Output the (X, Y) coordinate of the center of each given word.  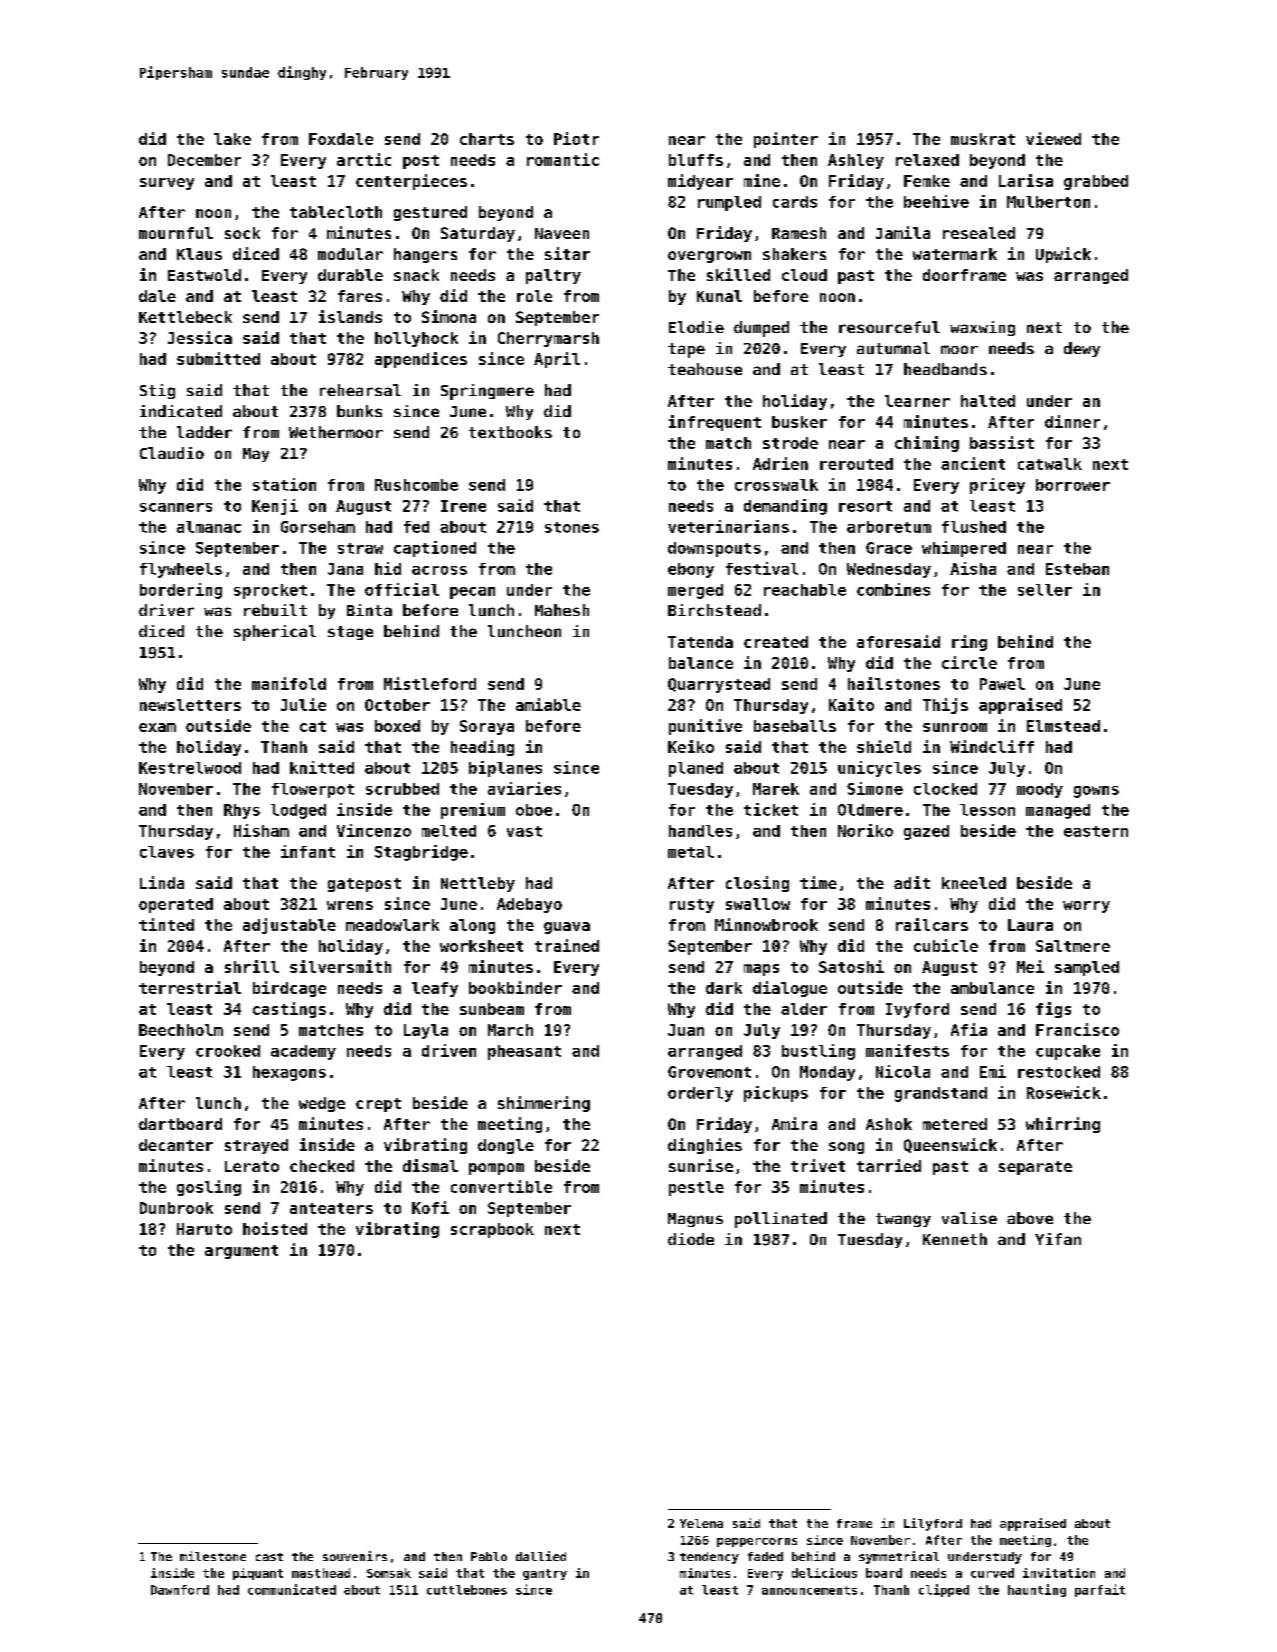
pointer (786, 140)
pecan (472, 593)
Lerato (252, 1166)
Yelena (701, 1523)
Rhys (242, 811)
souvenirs (355, 1556)
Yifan (1058, 1239)
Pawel (1002, 684)
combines (893, 589)
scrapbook (492, 1230)
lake (232, 139)
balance (701, 663)
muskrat (983, 139)
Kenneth (955, 1239)
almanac (209, 527)
